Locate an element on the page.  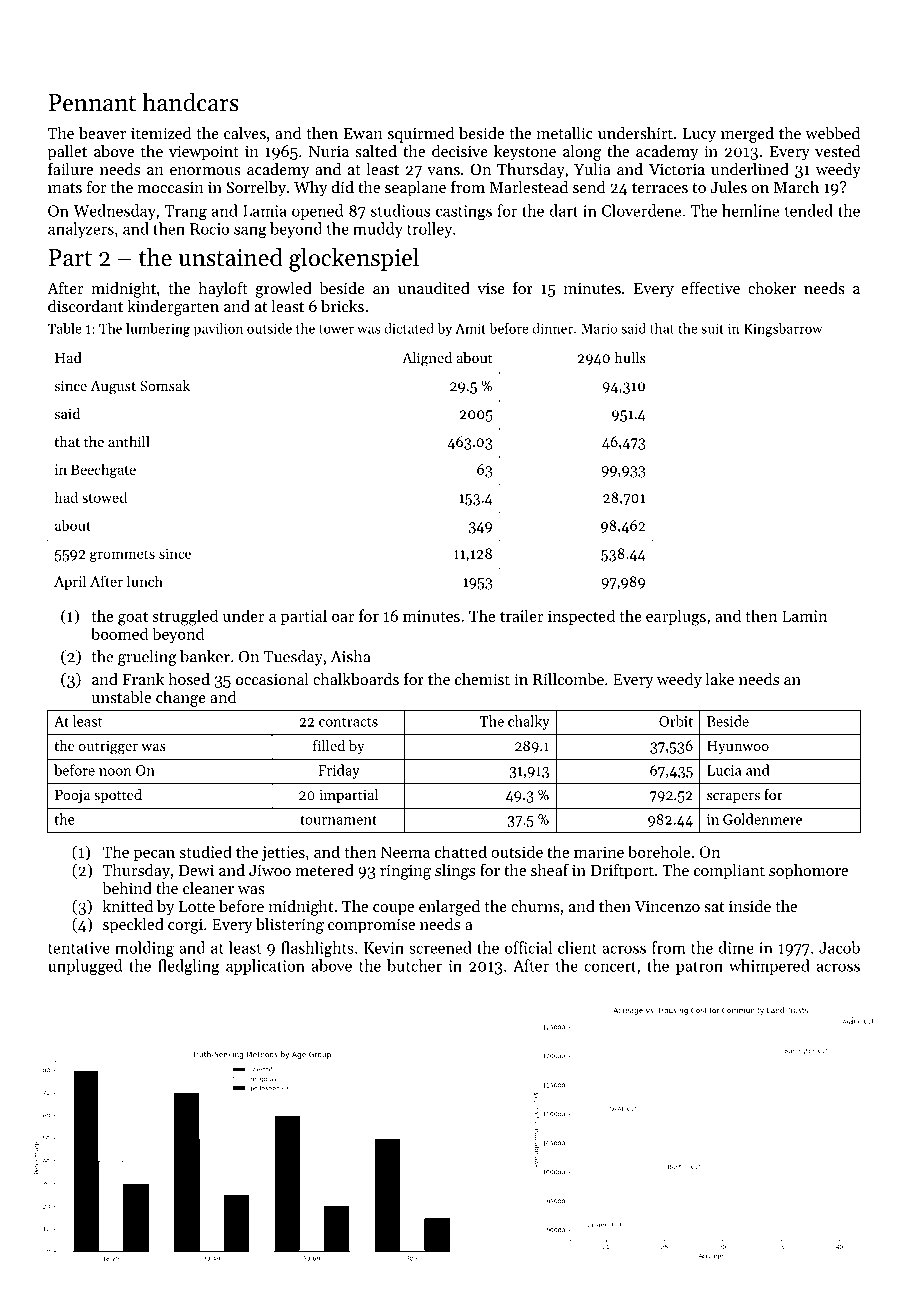
butcher is located at coordinates (414, 965).
